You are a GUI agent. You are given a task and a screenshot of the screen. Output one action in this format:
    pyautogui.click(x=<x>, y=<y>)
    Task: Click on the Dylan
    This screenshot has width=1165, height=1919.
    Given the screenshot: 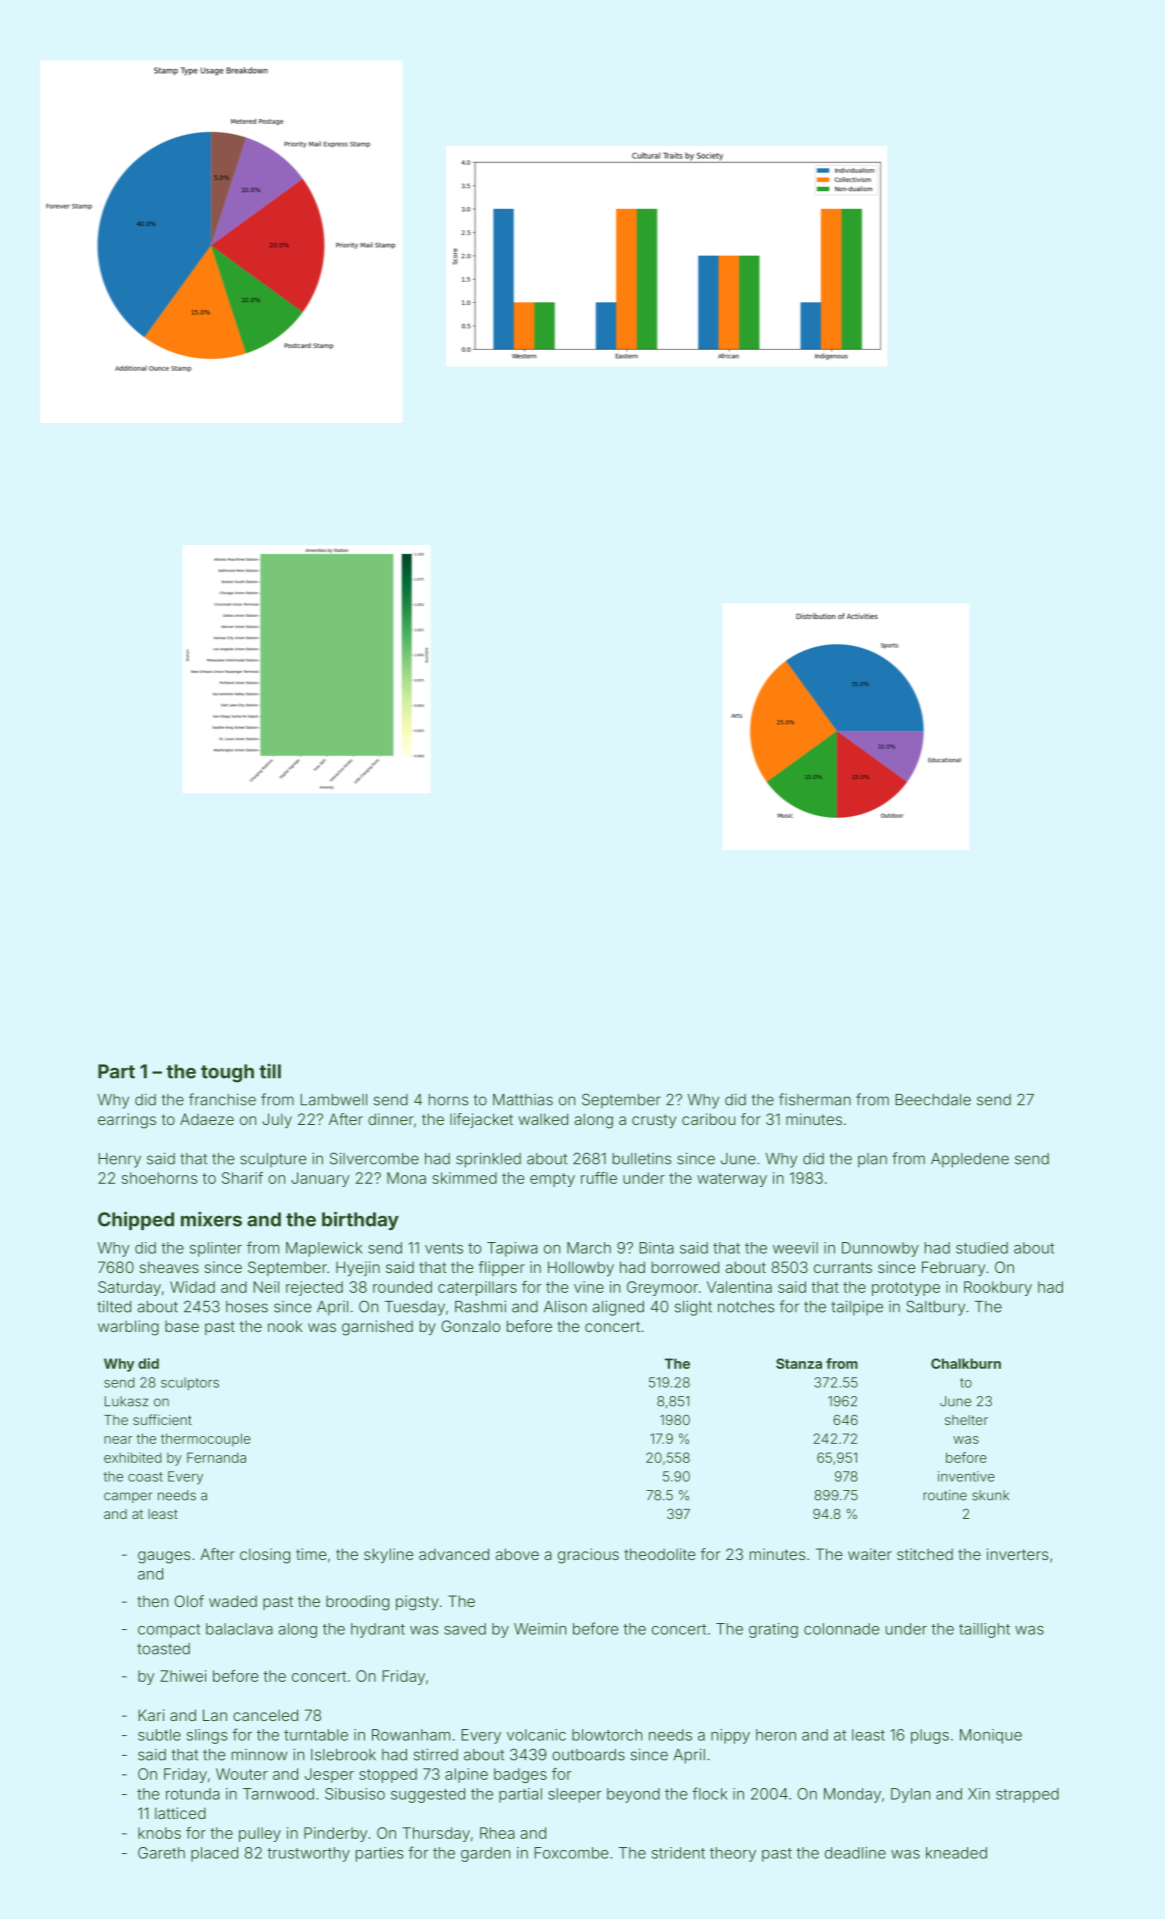 What is the action you would take?
    pyautogui.click(x=910, y=1795)
